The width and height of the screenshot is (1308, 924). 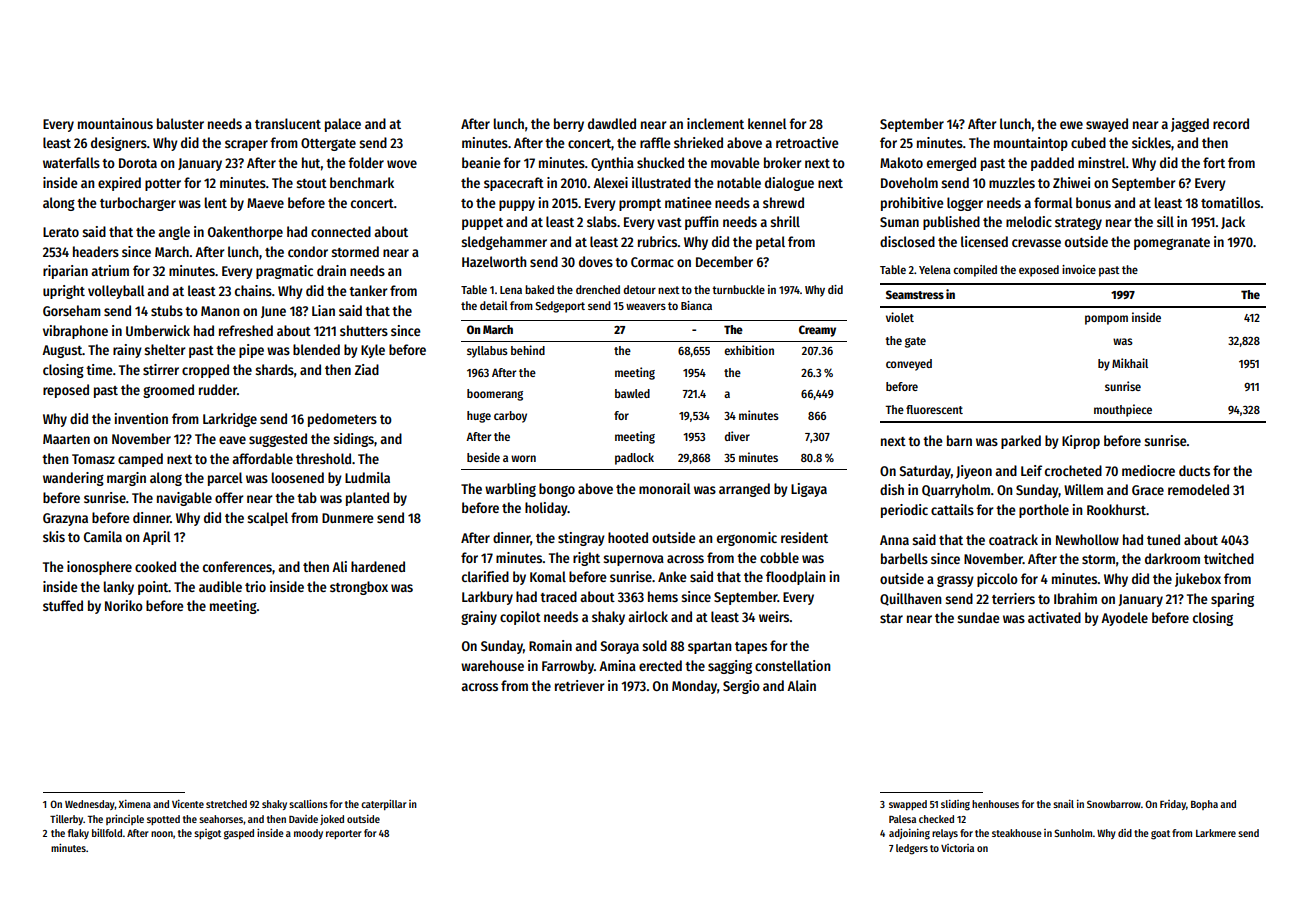 I want to click on ducts, so click(x=1194, y=470).
